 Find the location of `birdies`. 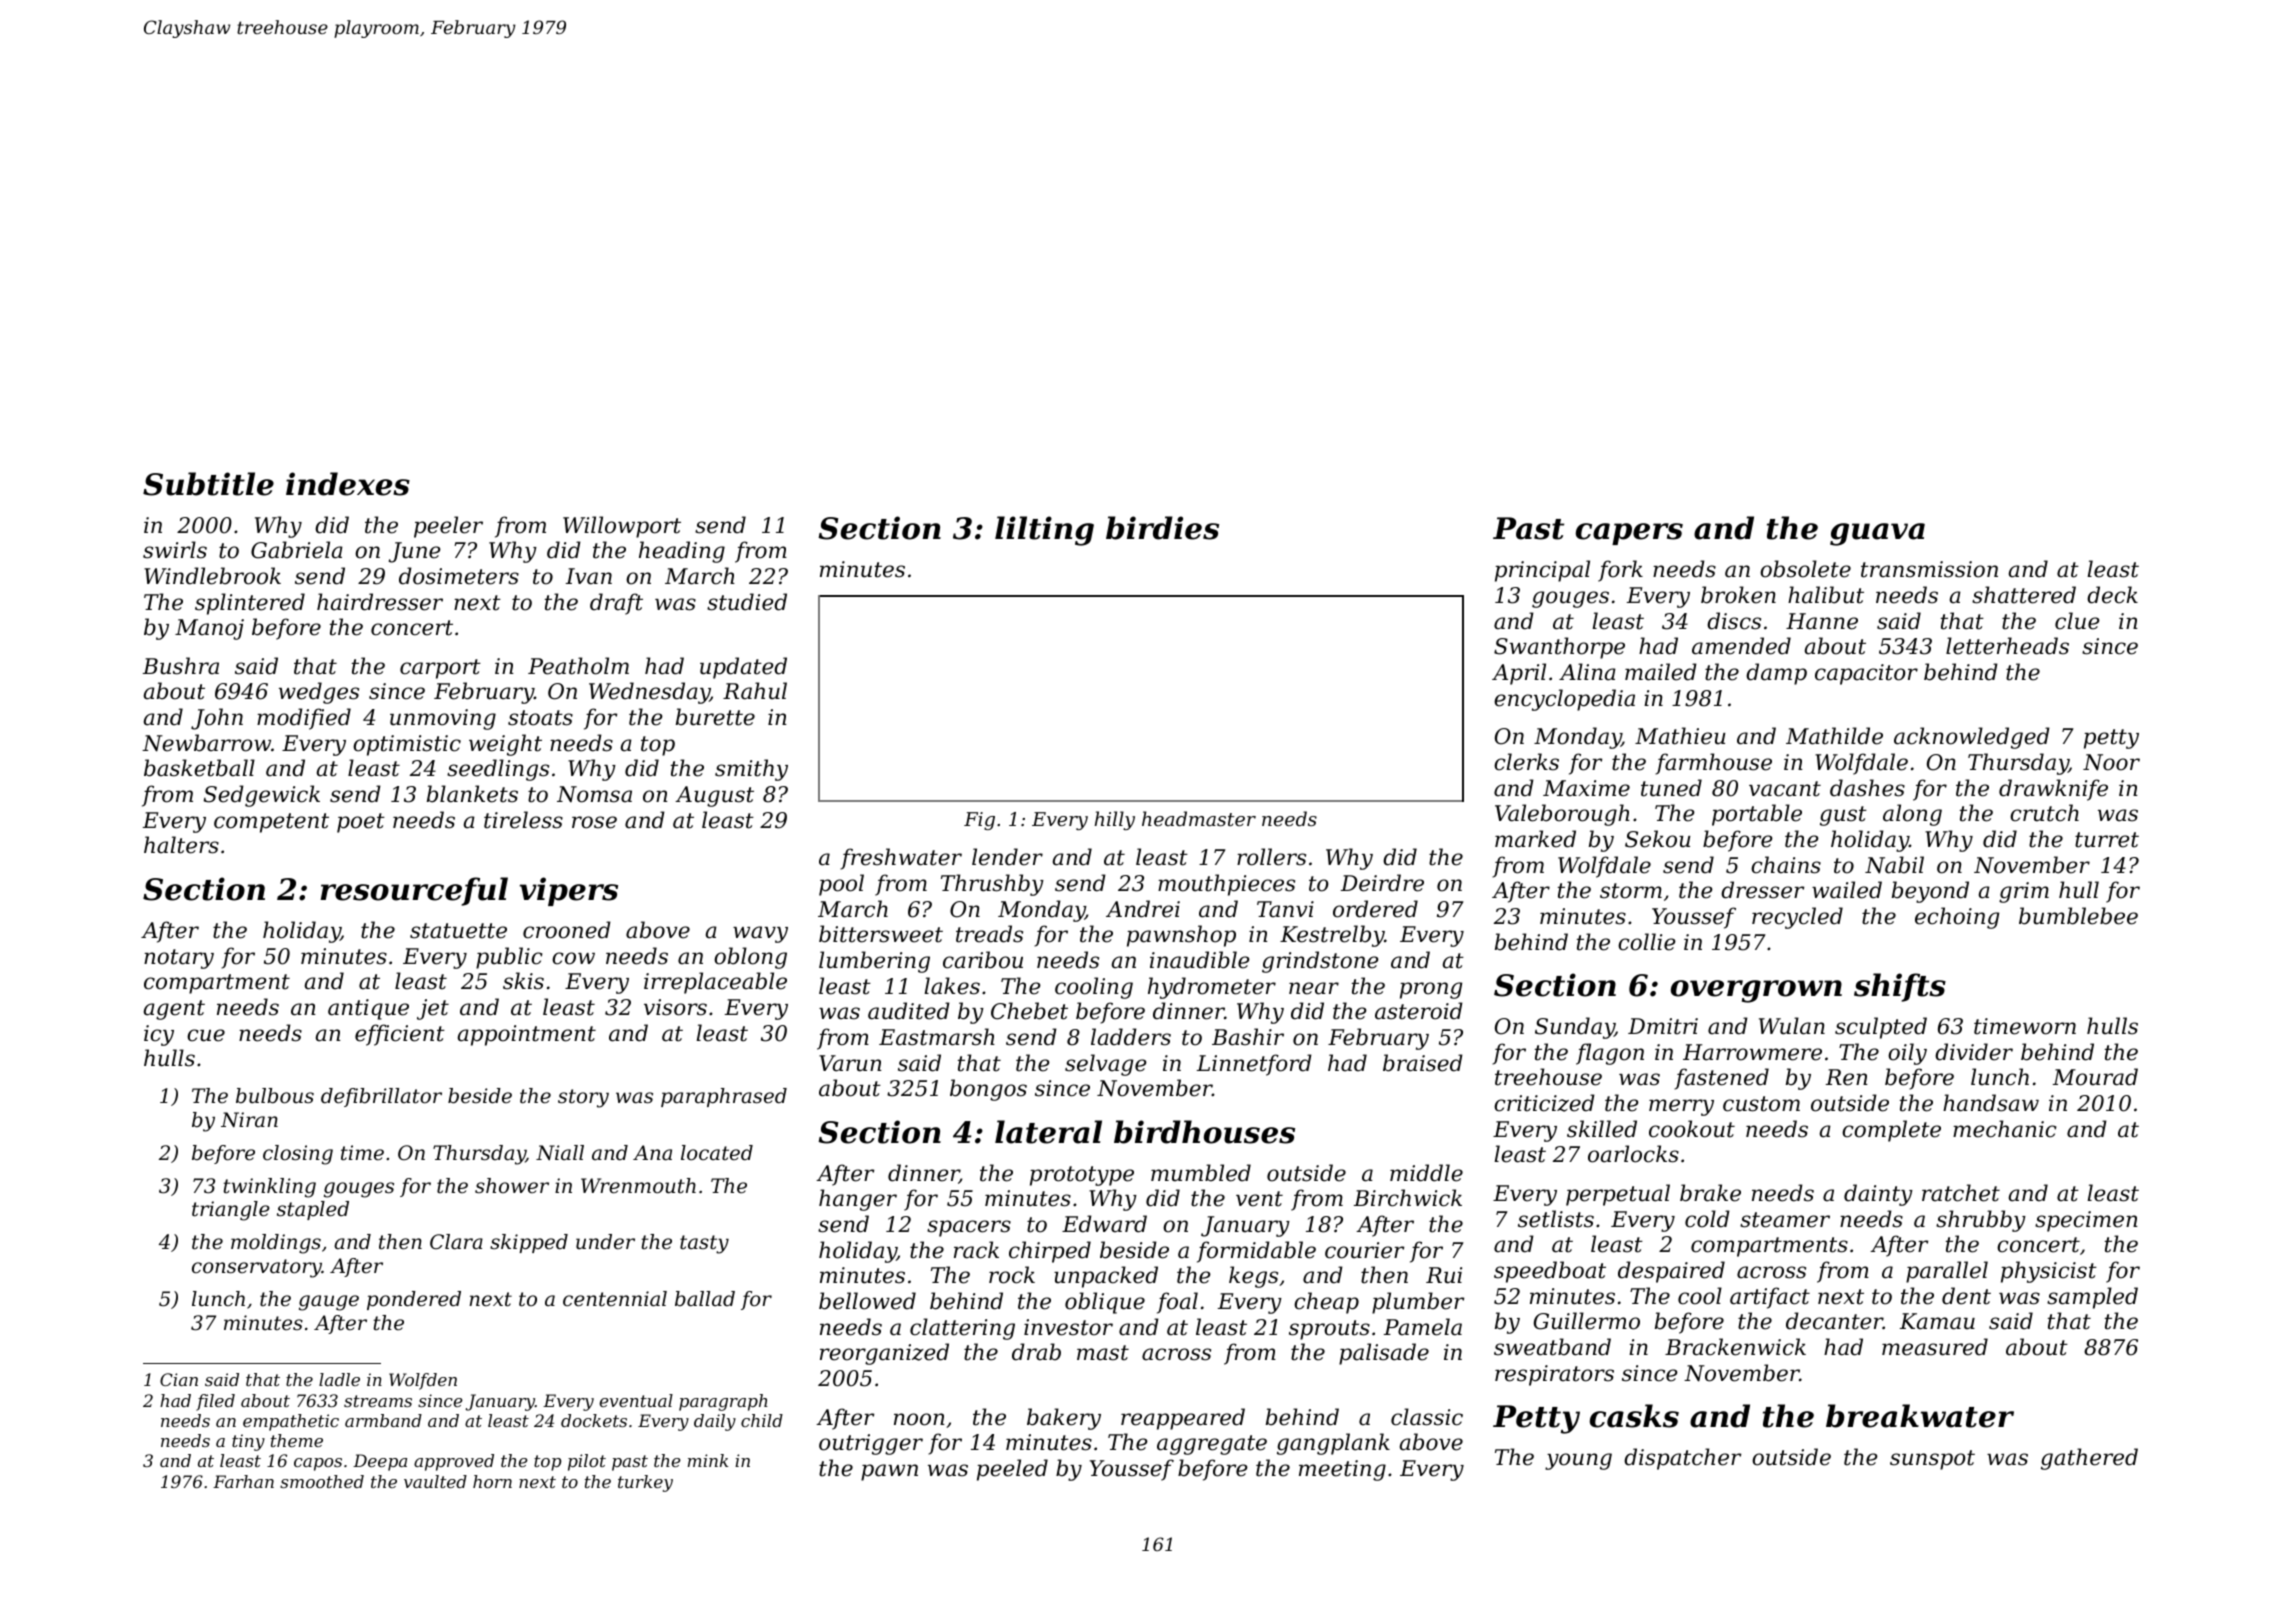

birdies is located at coordinates (1162, 528).
